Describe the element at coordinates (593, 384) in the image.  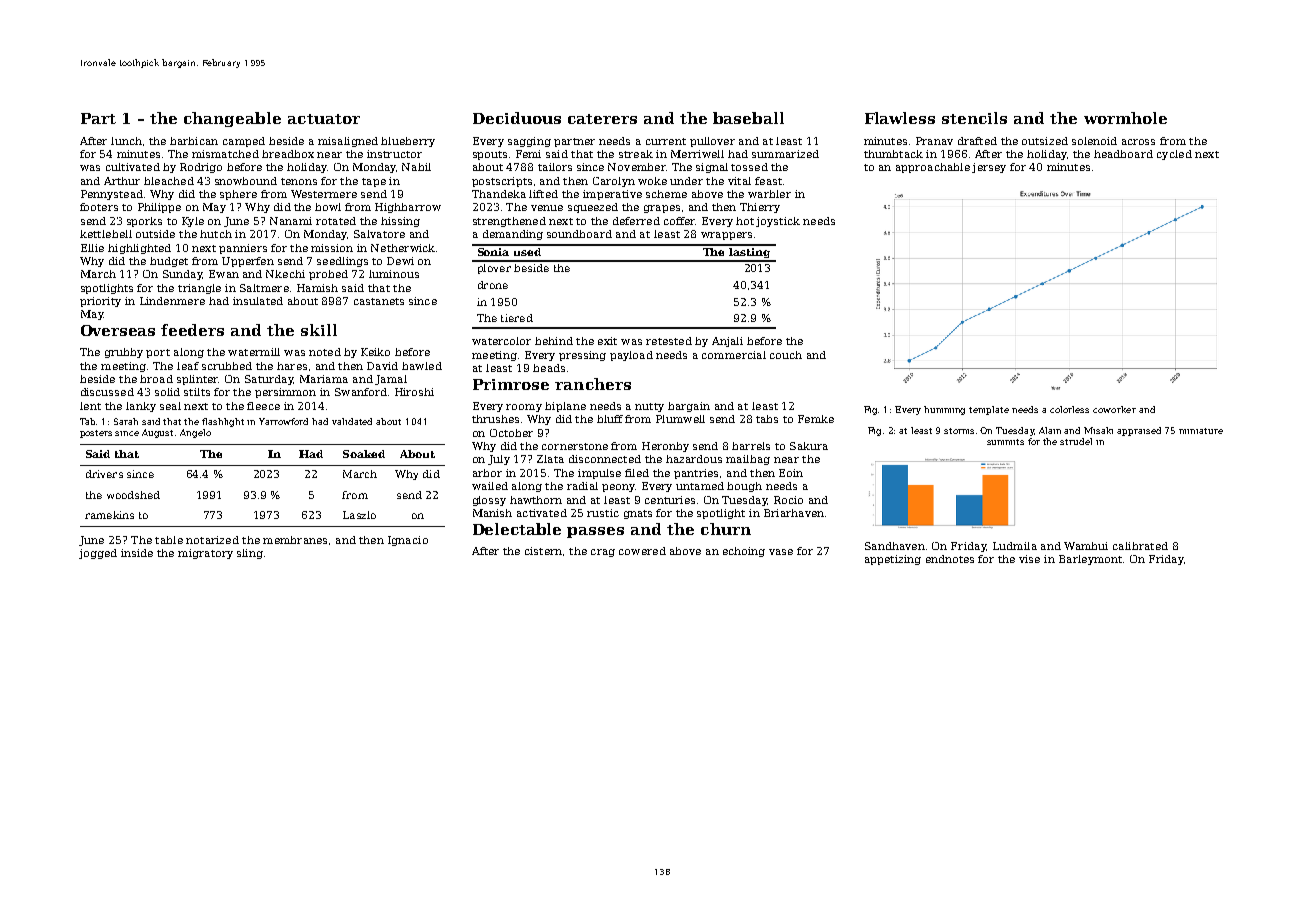
I see `ranchers` at that location.
